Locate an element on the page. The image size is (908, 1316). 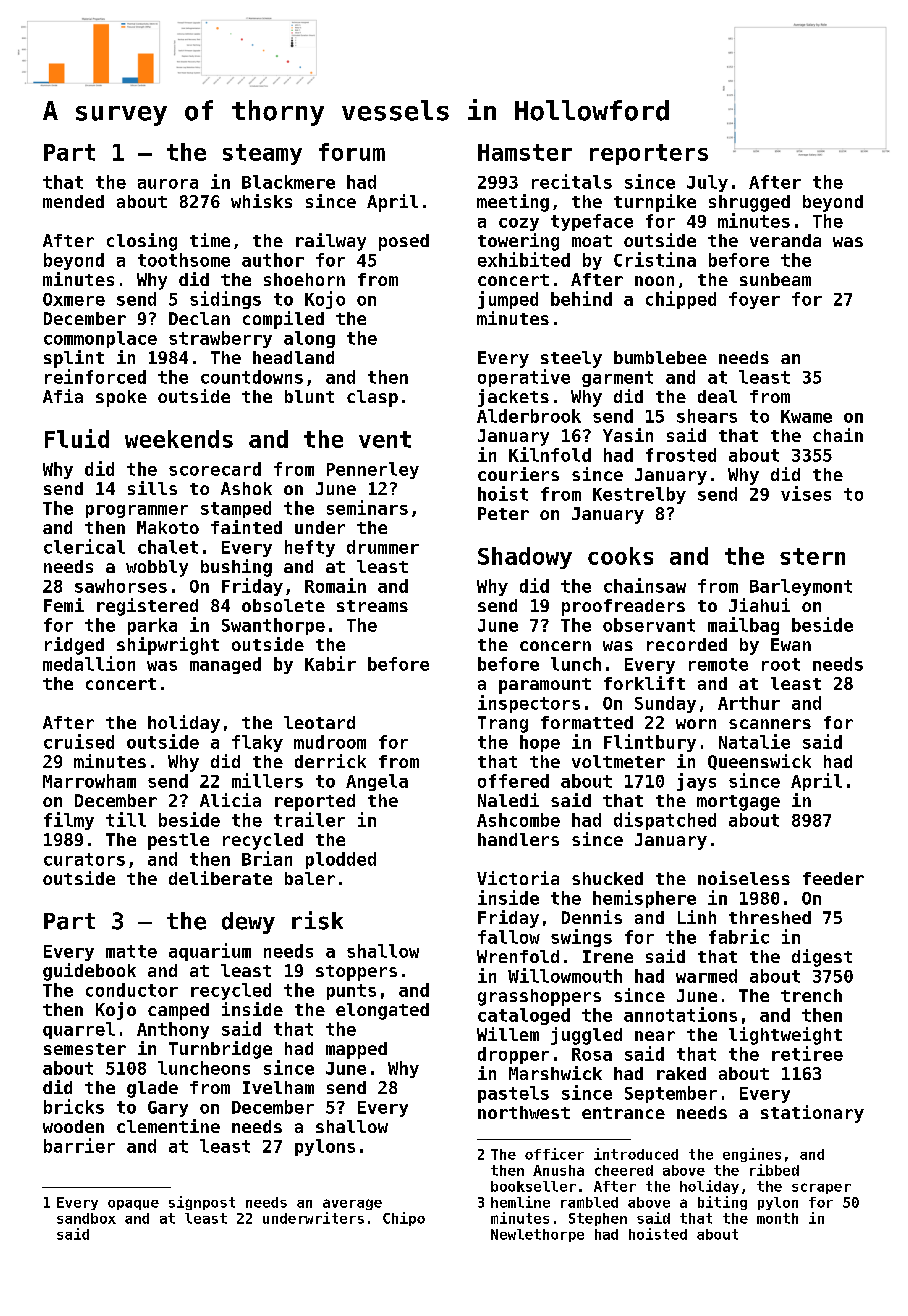
spoke is located at coordinates (121, 398).
